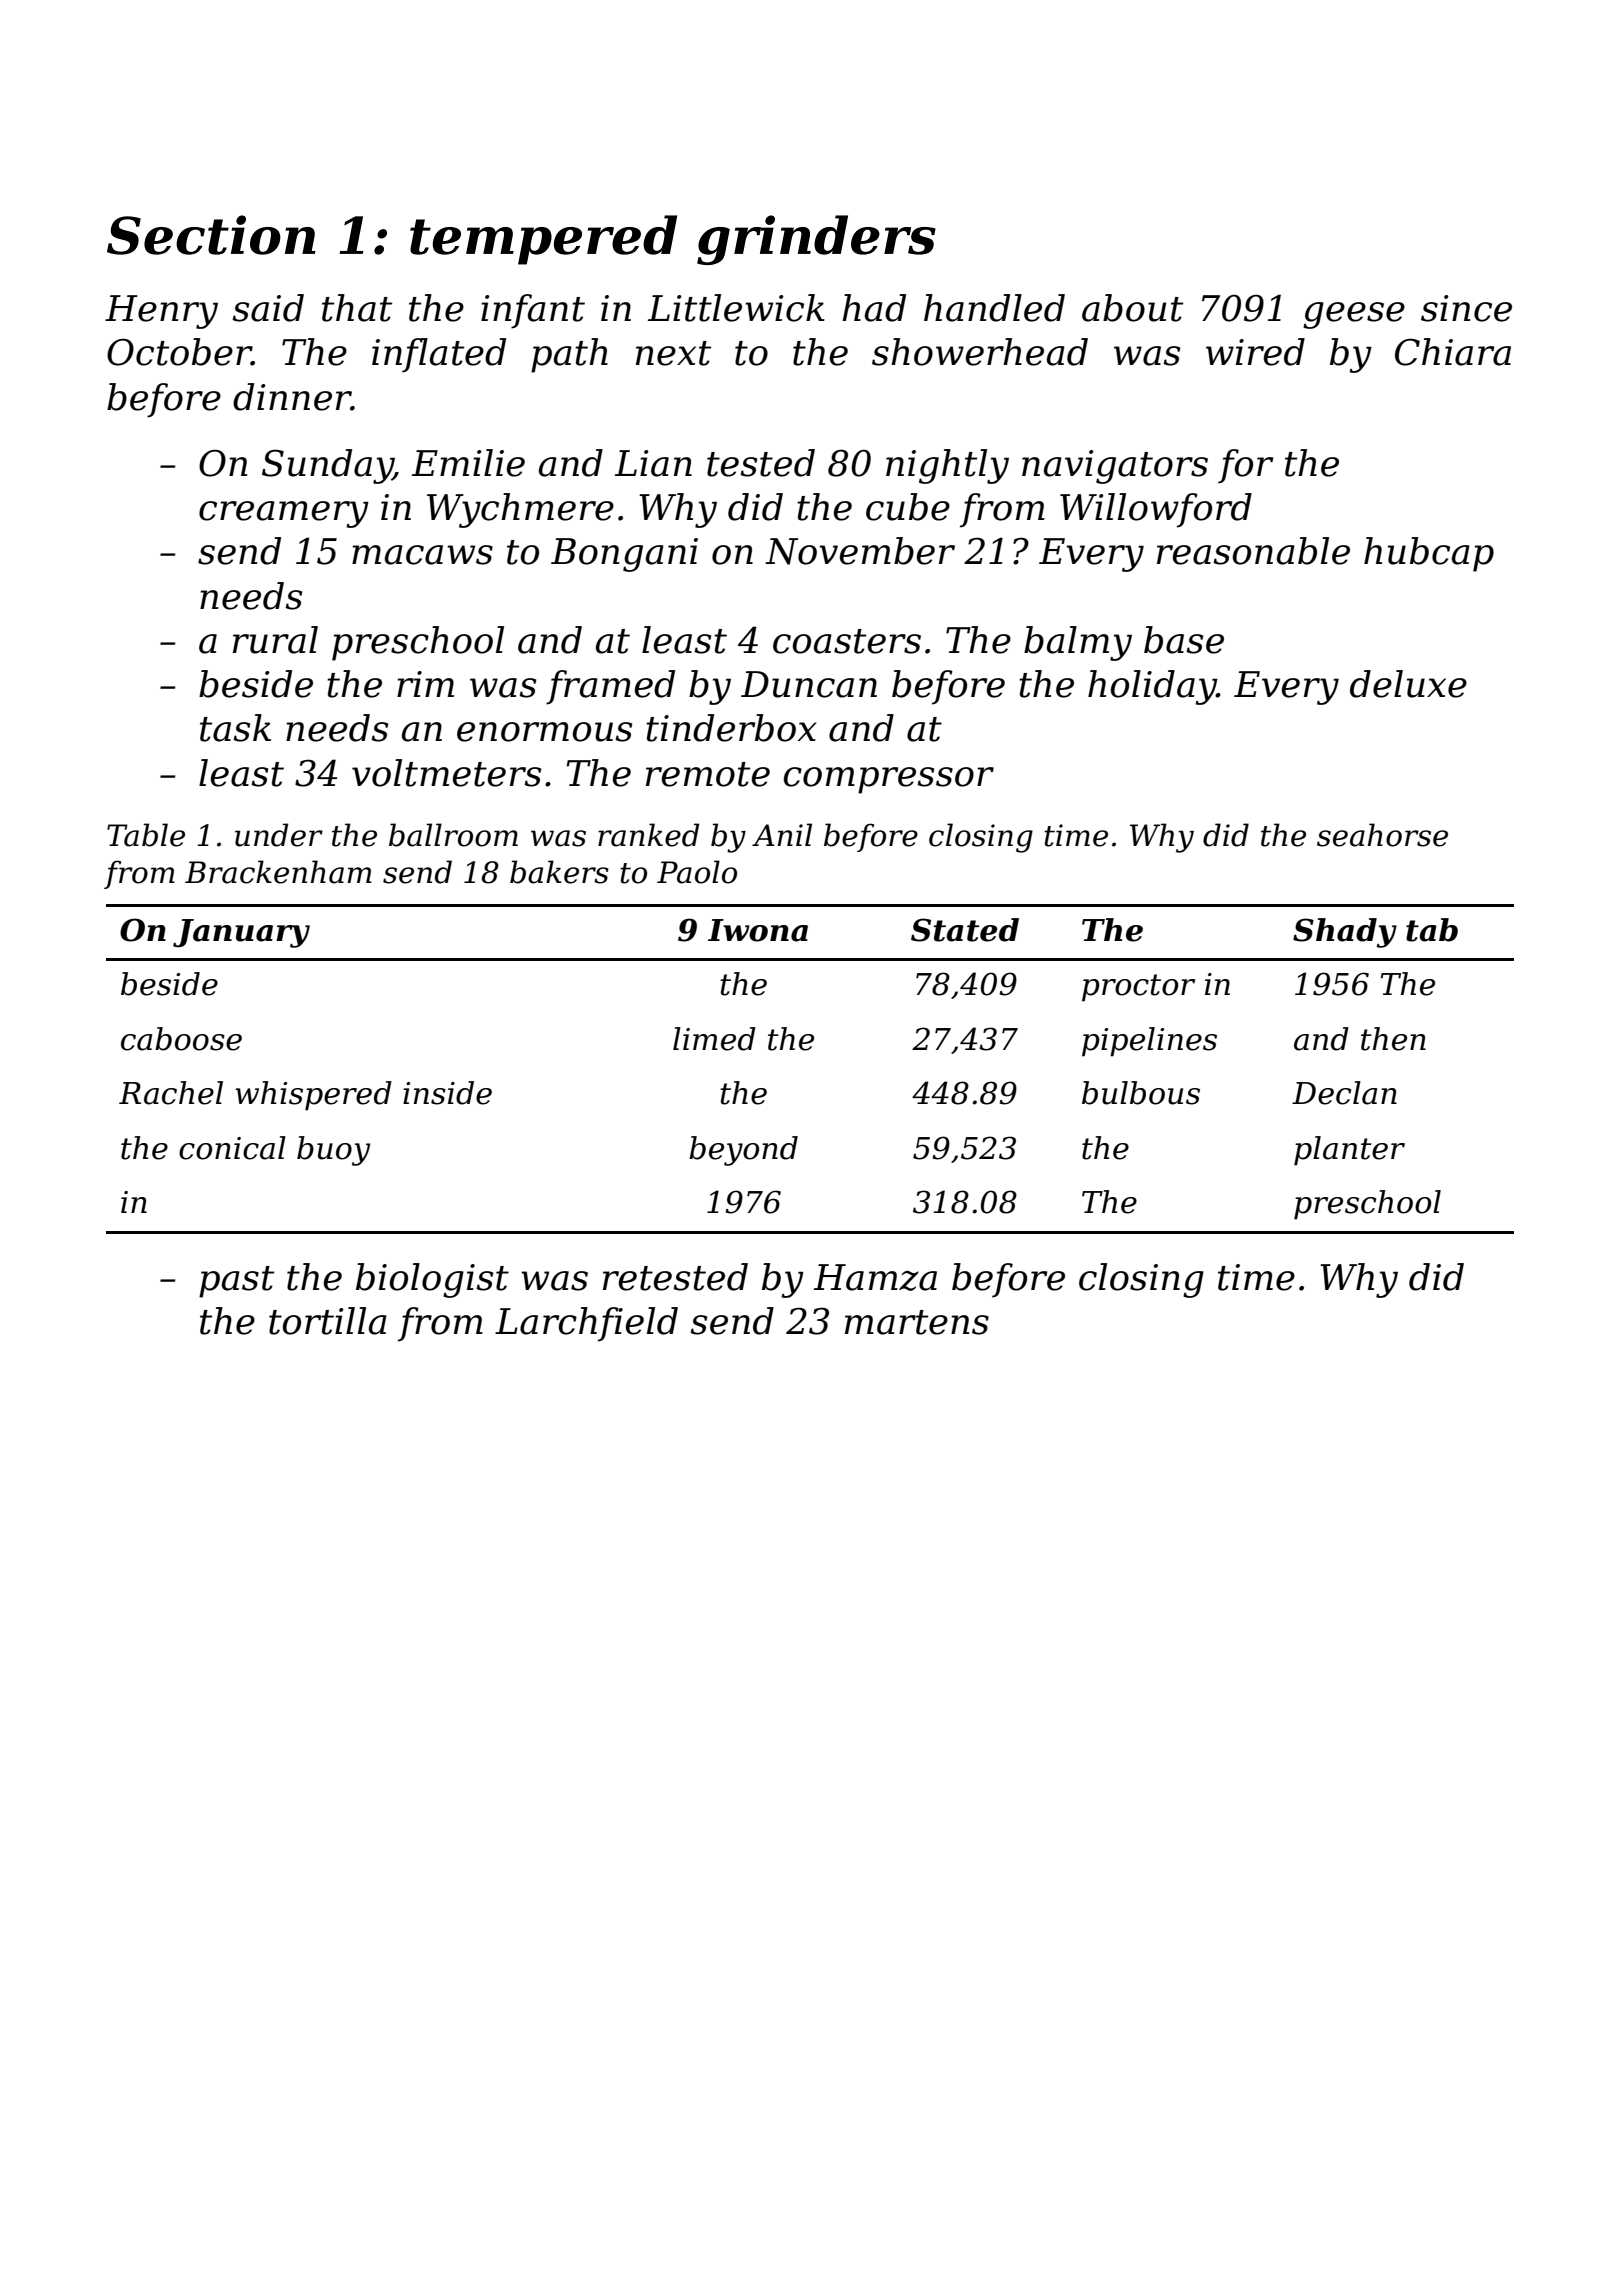  I want to click on tempered, so click(543, 240).
